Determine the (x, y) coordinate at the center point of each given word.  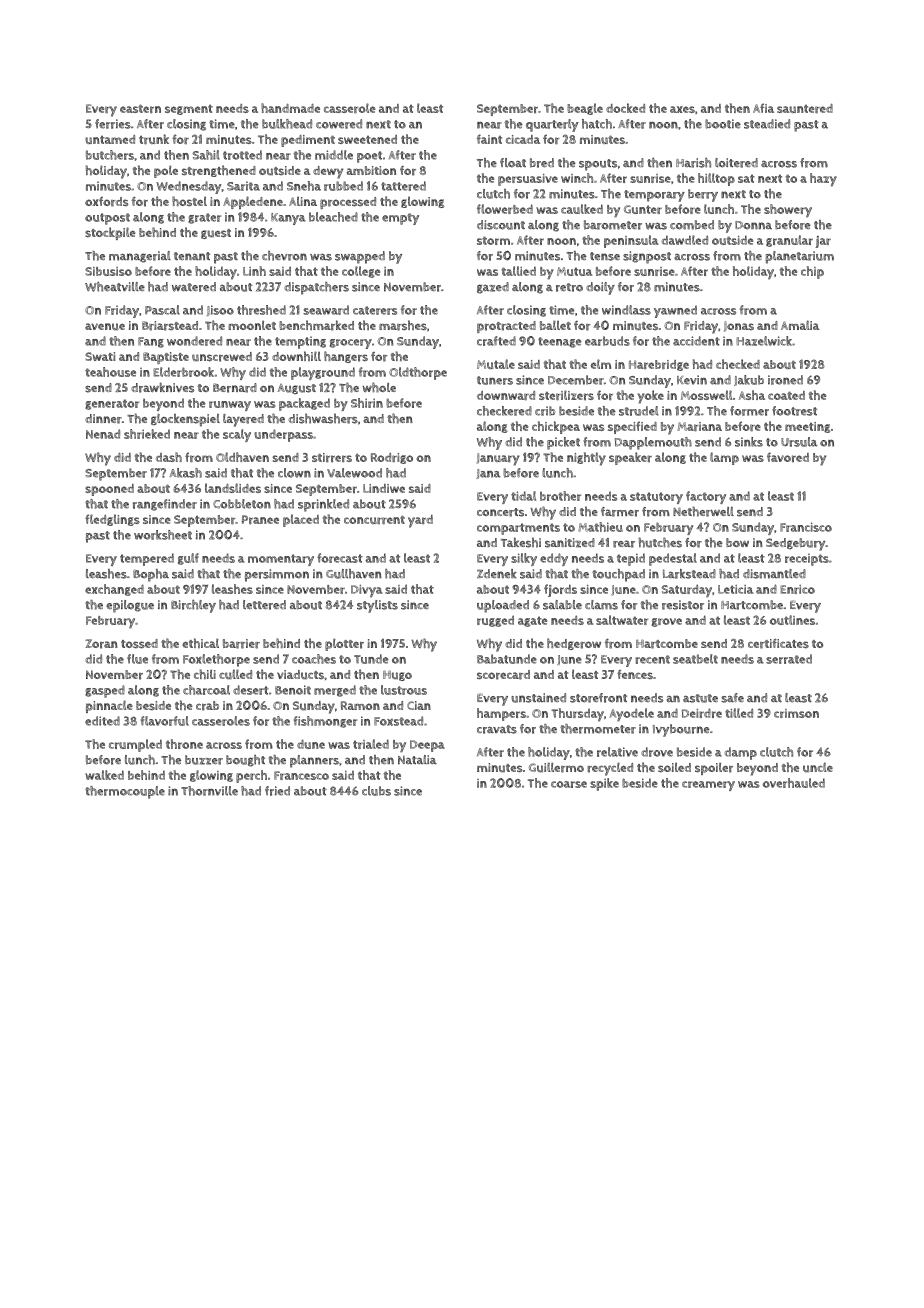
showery (788, 211)
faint (489, 139)
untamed (110, 139)
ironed (785, 380)
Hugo (397, 675)
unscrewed (222, 357)
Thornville (209, 791)
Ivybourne (681, 730)
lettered (264, 605)
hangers (346, 357)
